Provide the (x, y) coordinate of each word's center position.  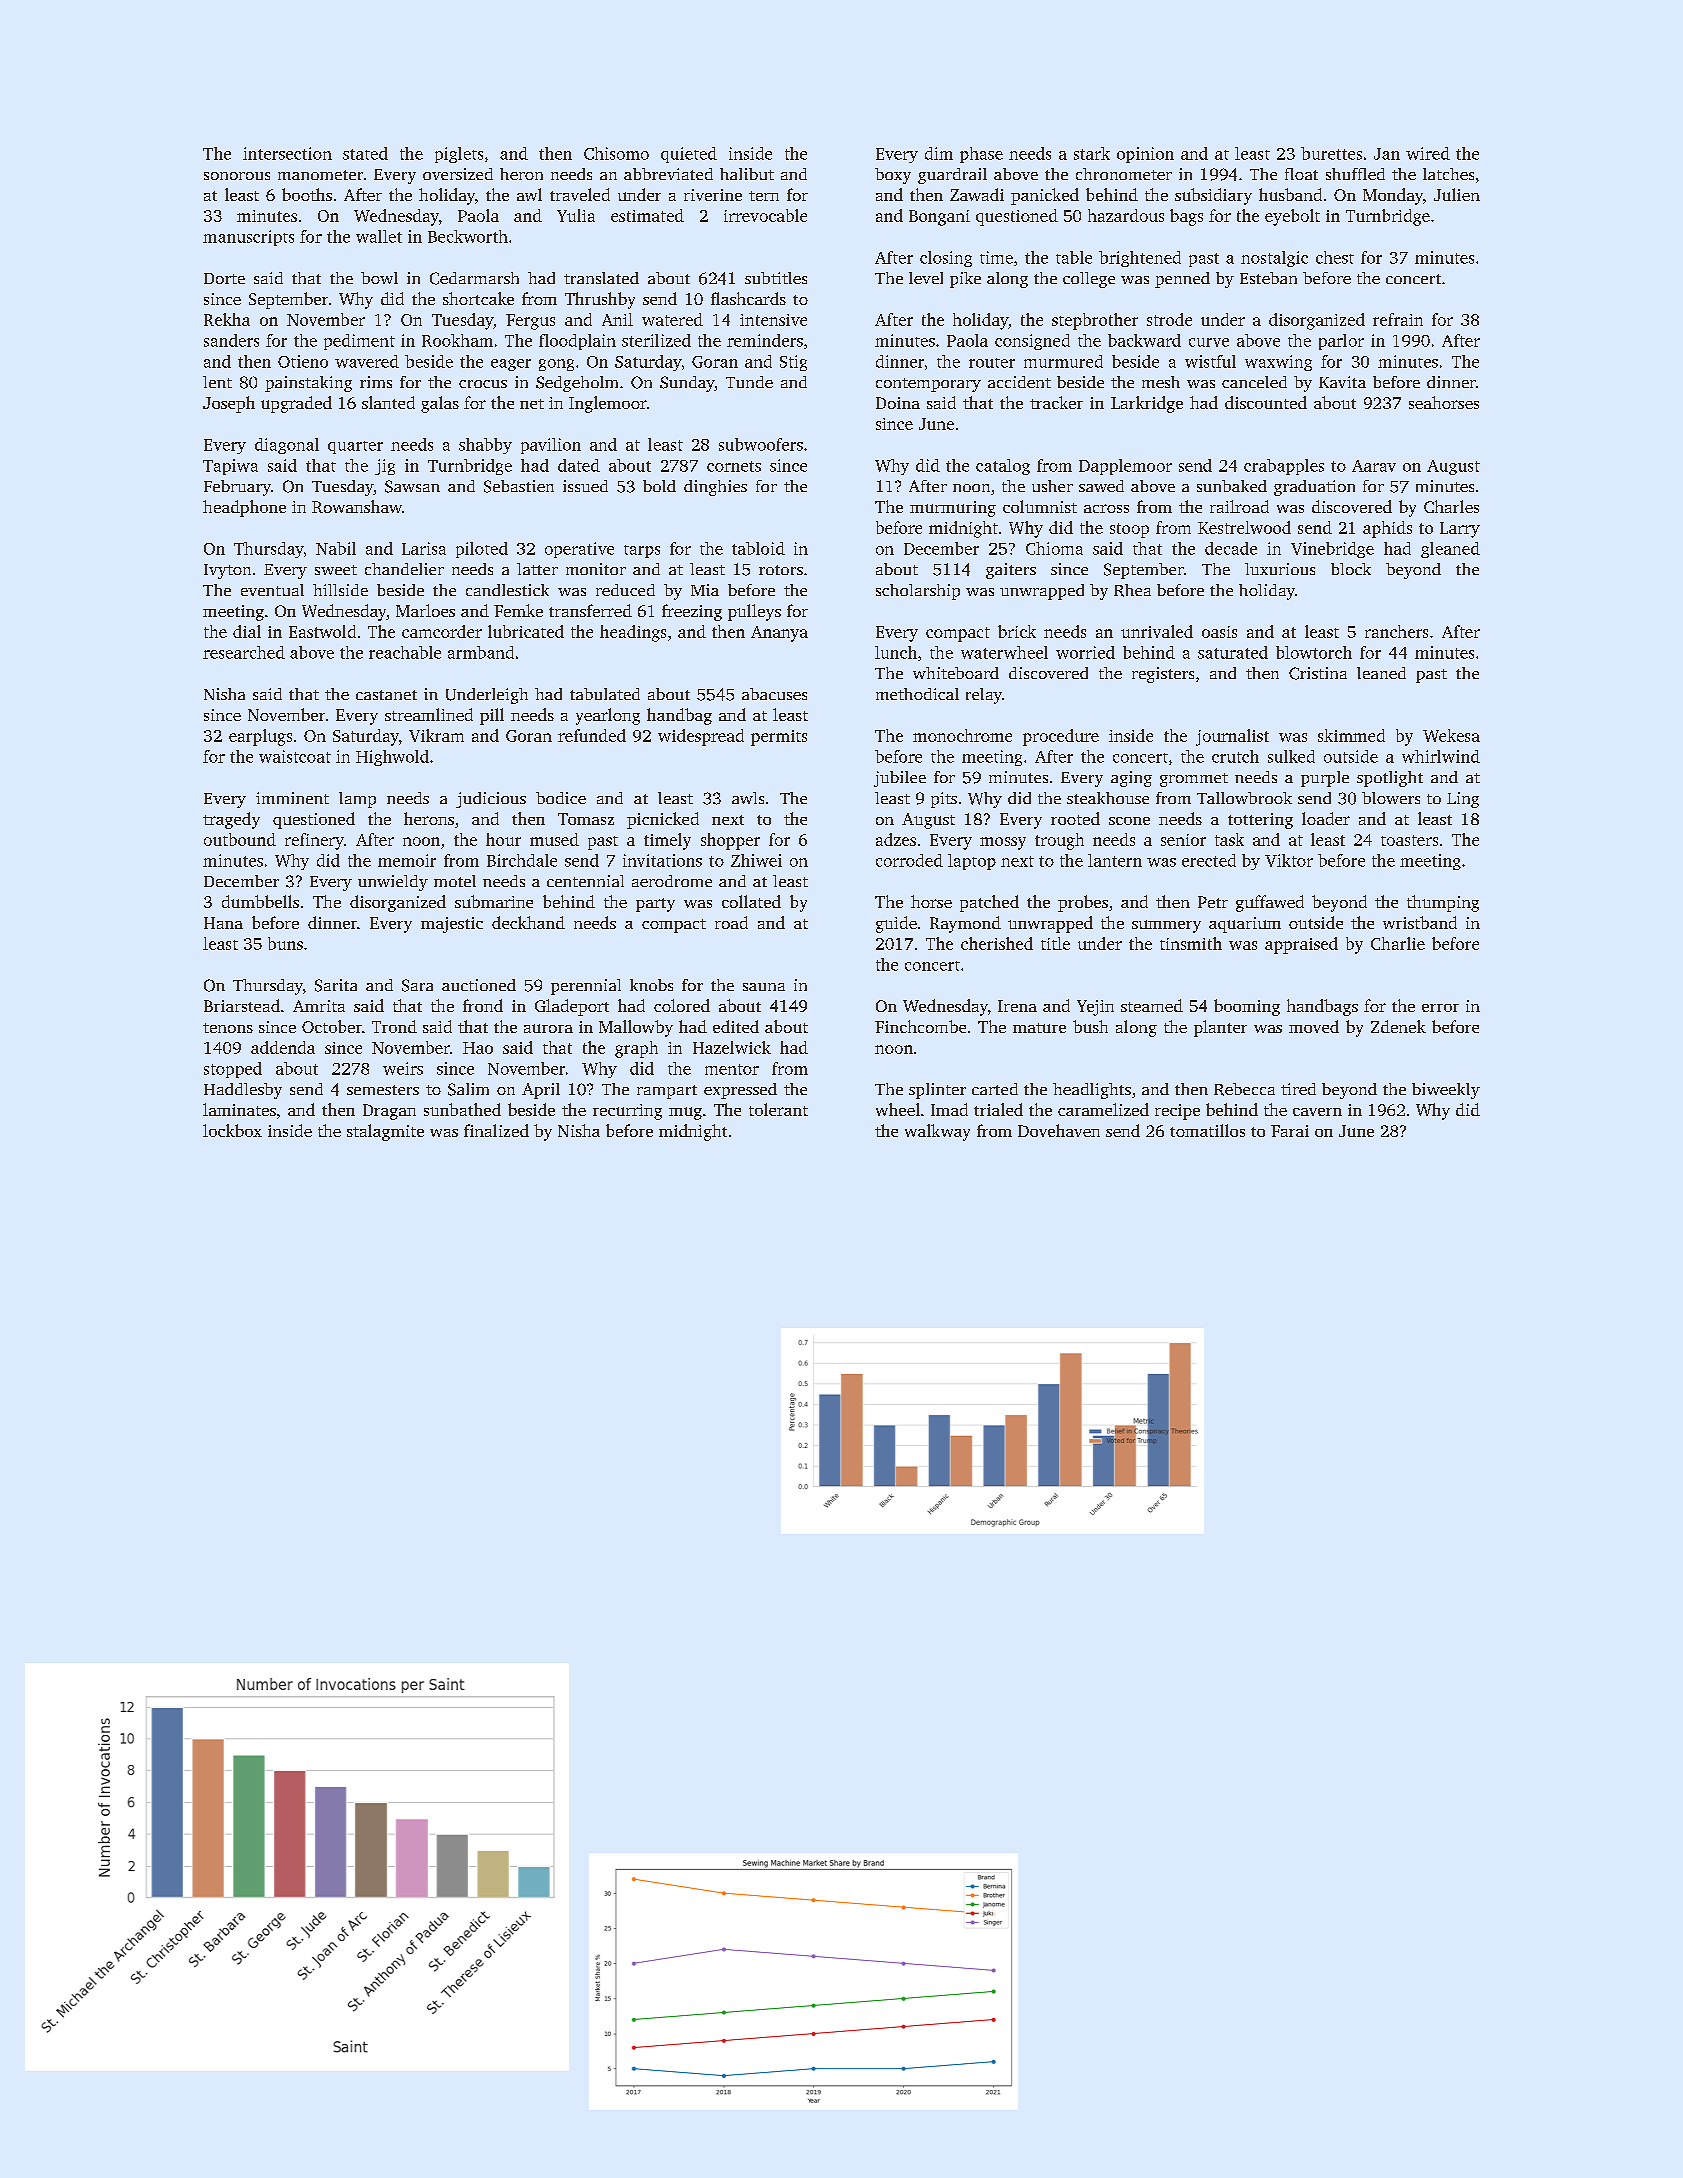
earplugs (260, 737)
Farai (1290, 1131)
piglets (459, 155)
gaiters (1011, 571)
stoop (1129, 530)
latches (1448, 174)
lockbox (232, 1130)
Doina (898, 403)
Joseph (229, 404)
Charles (1451, 506)
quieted (689, 155)
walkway (937, 1132)
